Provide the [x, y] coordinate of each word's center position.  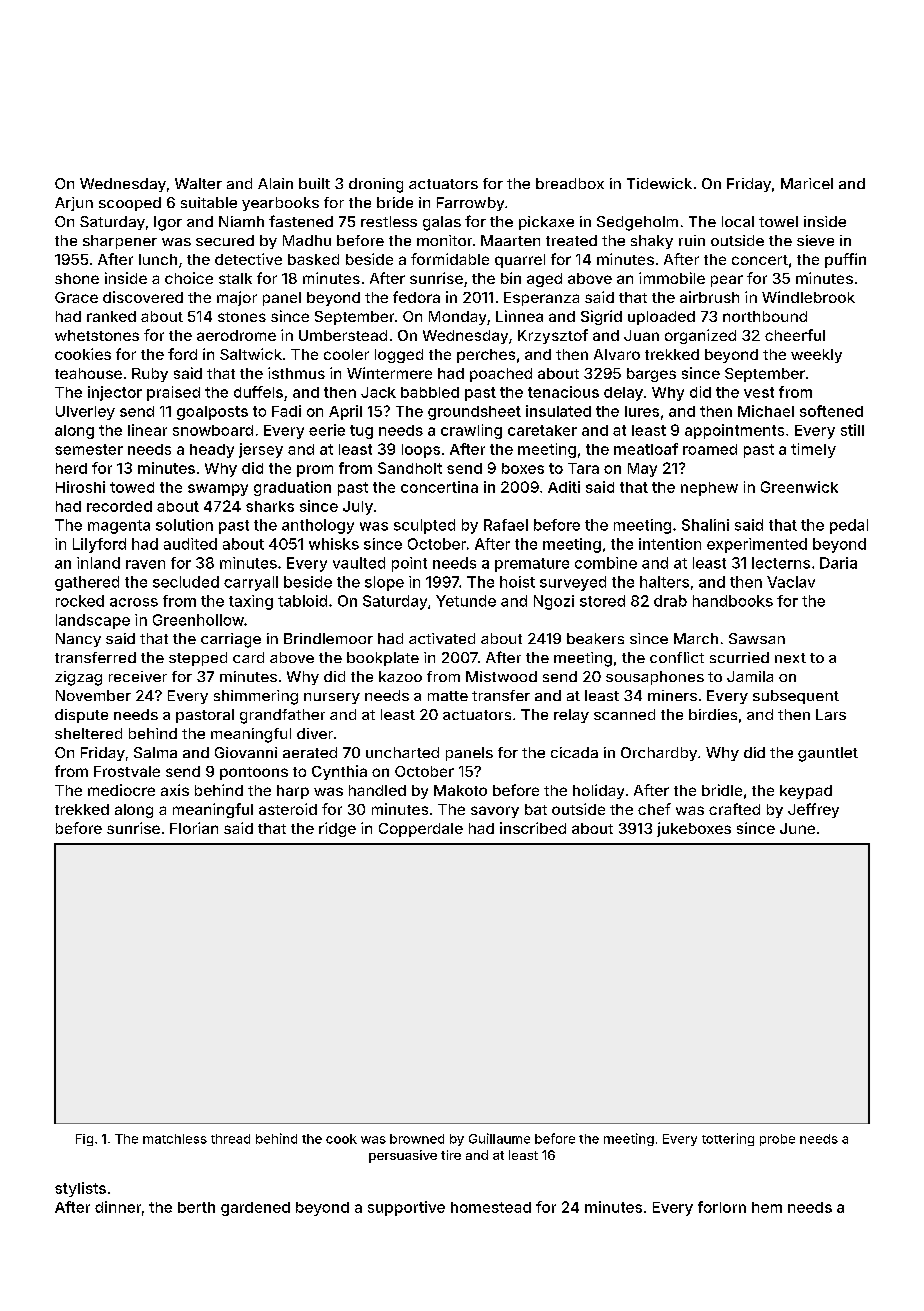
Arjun [74, 204]
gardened [255, 1209]
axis [175, 790]
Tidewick [659, 183]
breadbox [570, 183]
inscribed [533, 828]
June [797, 828]
